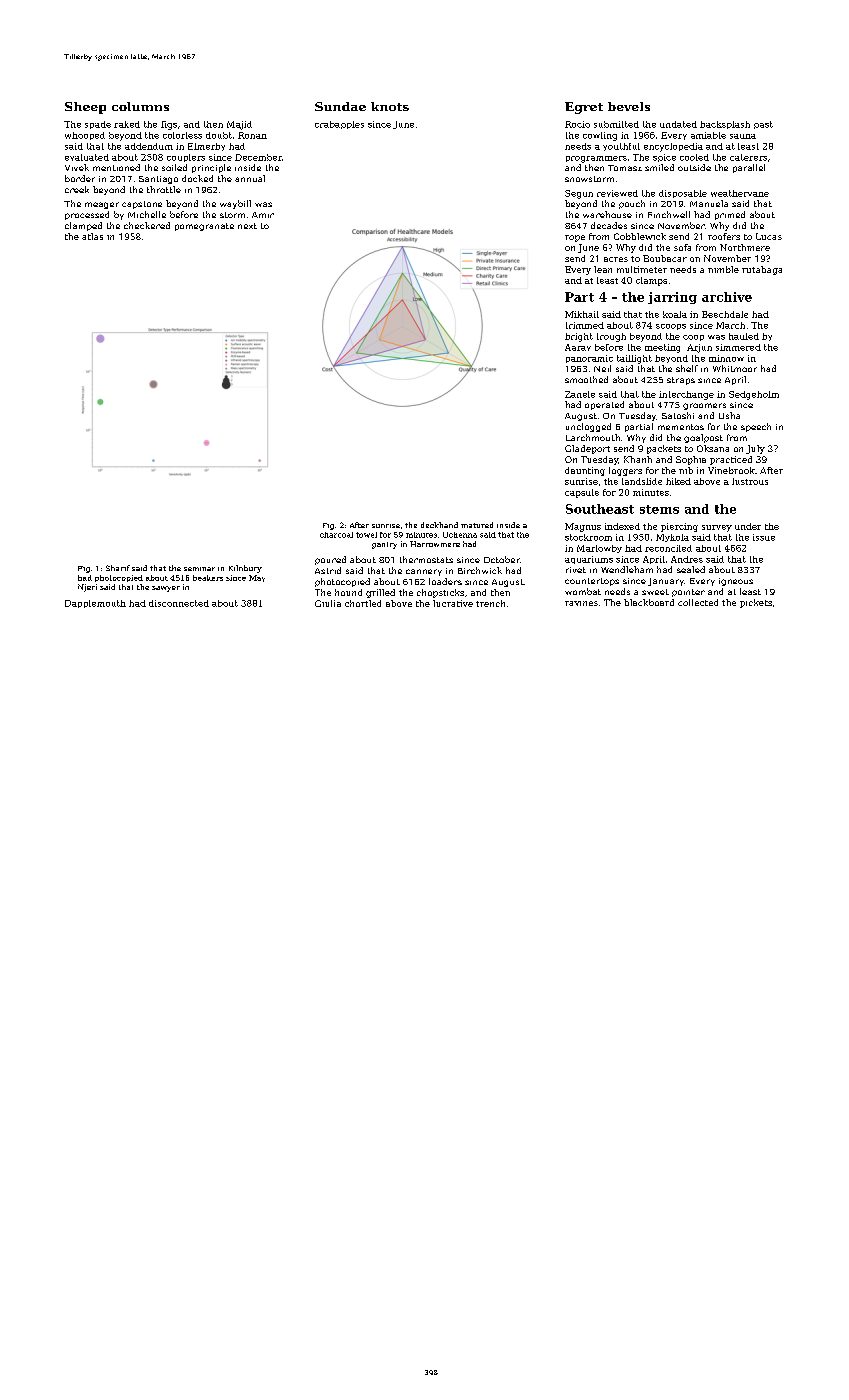 Image resolution: width=849 pixels, height=1400 pixels. Describe the element at coordinates (179, 603) in the screenshot. I see `disconnected` at that location.
